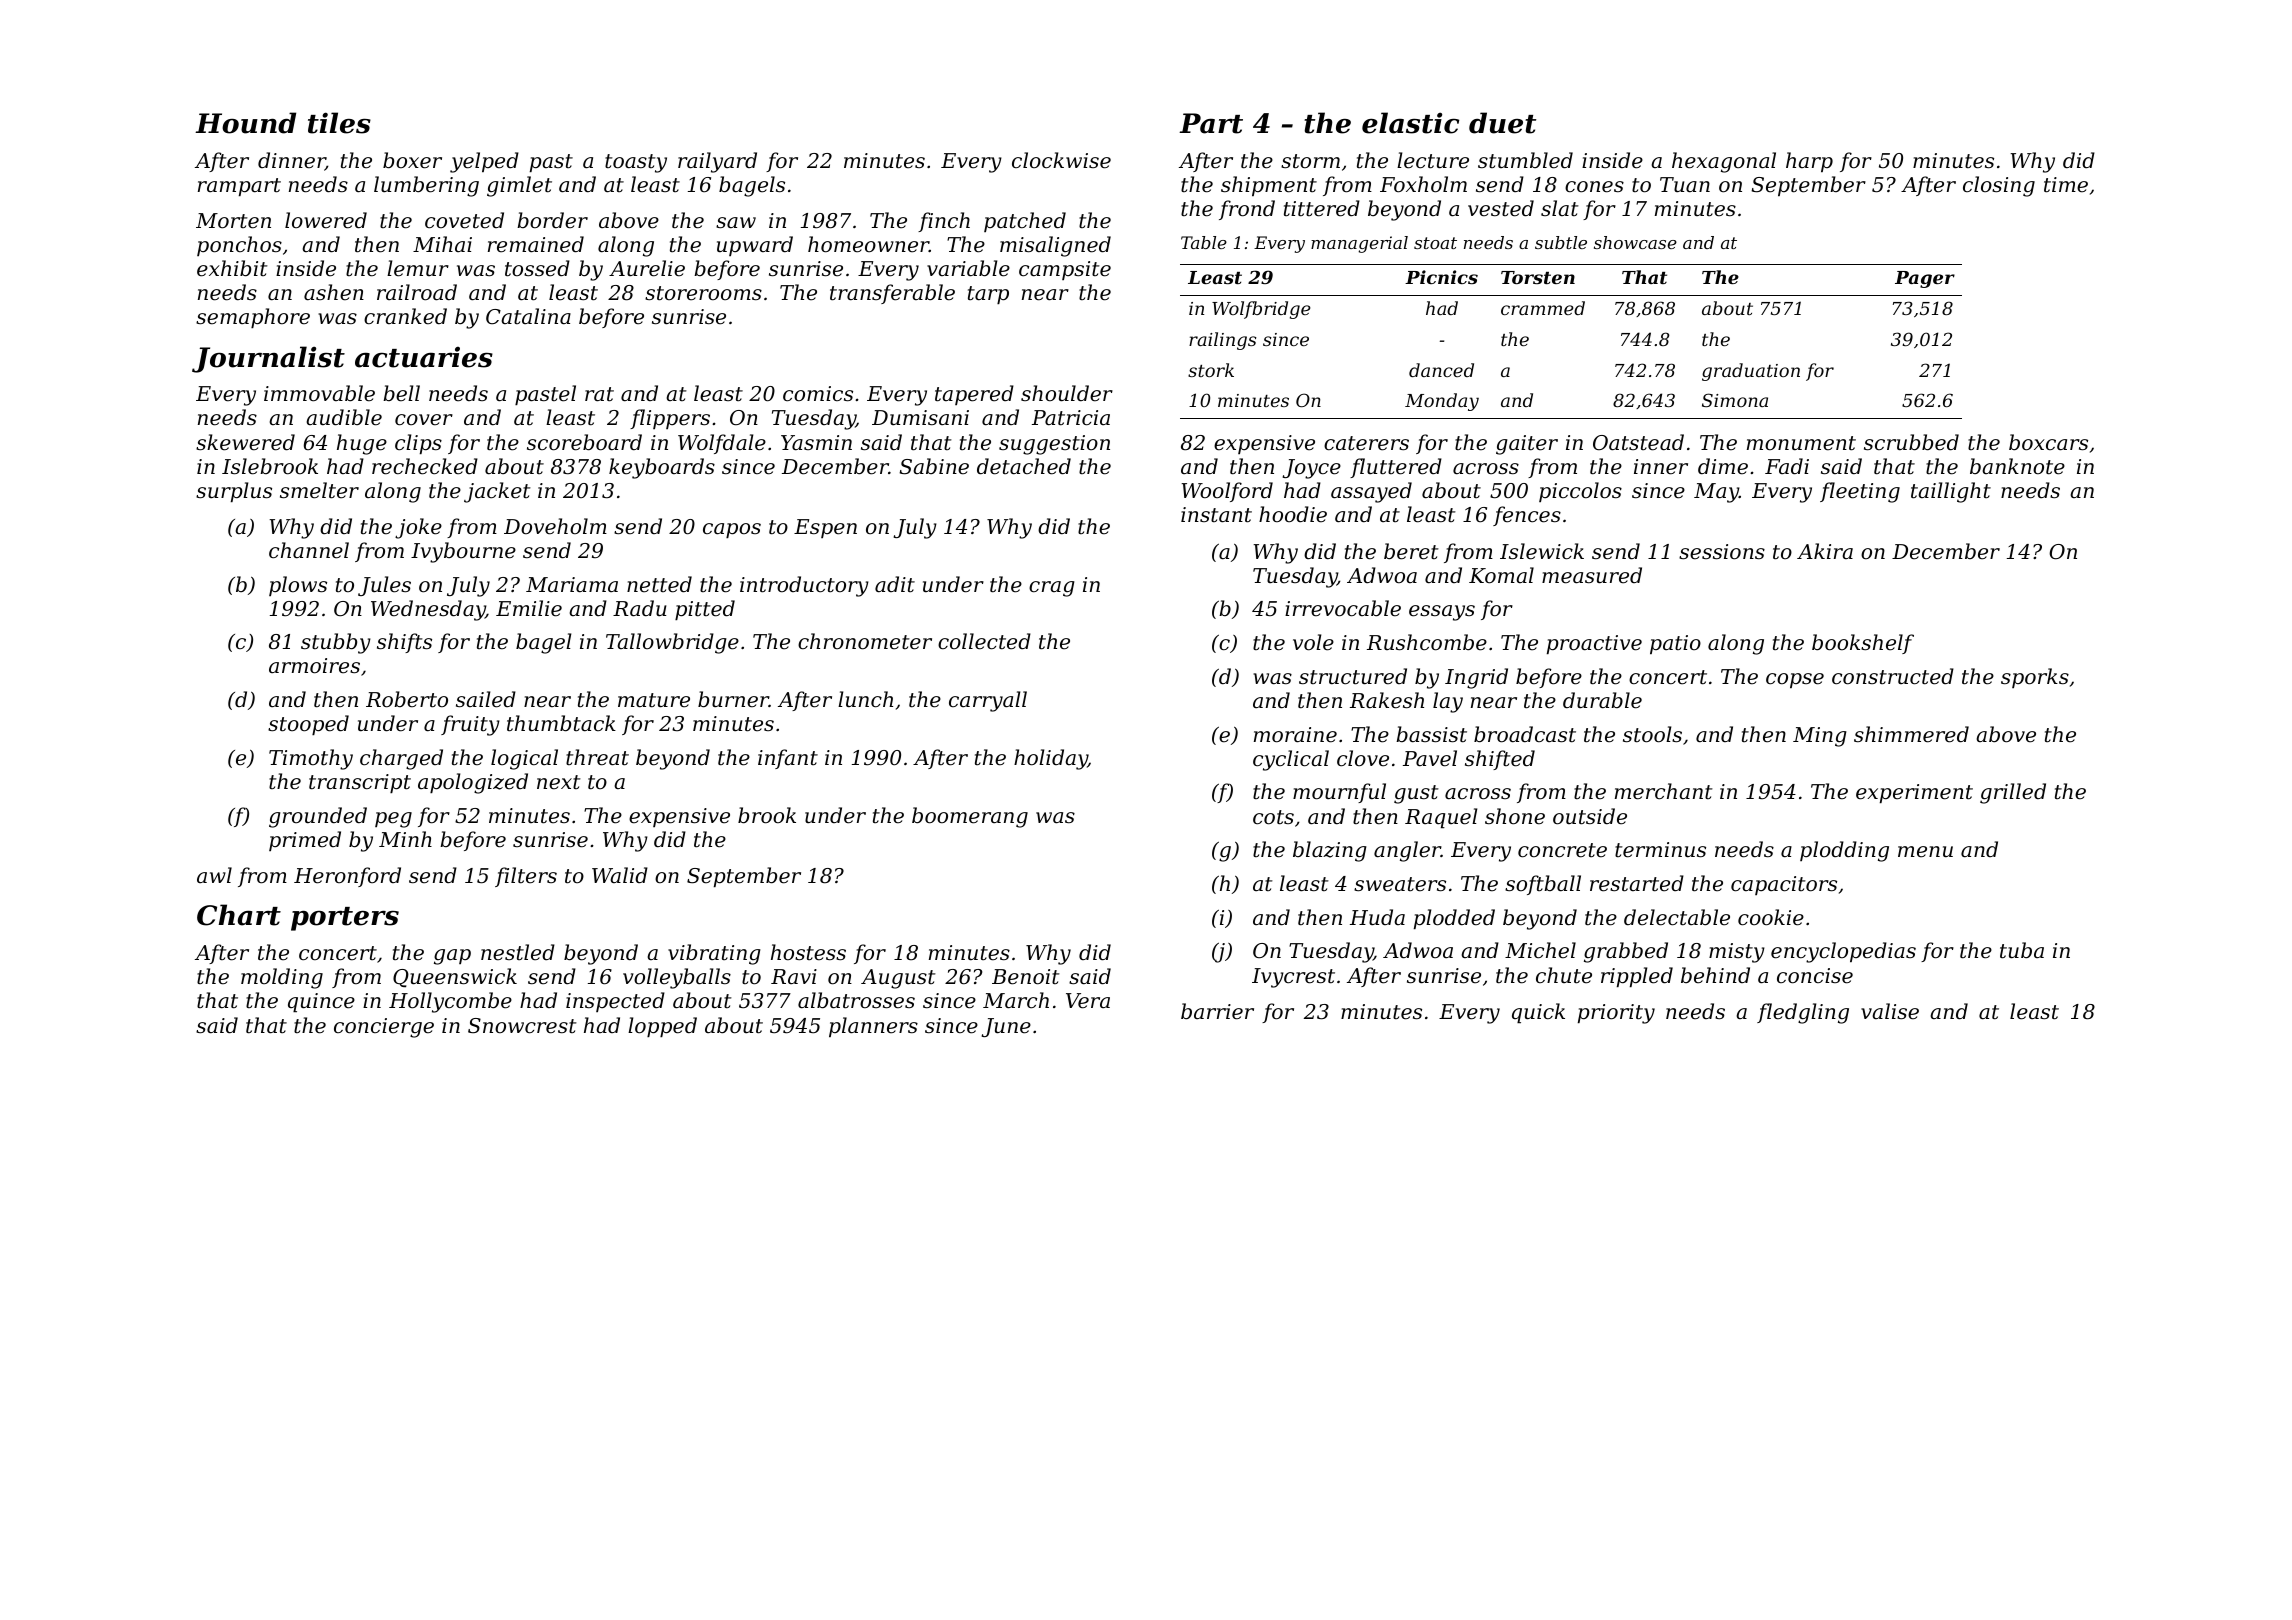 The height and width of the document is (1620, 2292). Describe the element at coordinates (1925, 279) in the document. I see `Pager` at that location.
